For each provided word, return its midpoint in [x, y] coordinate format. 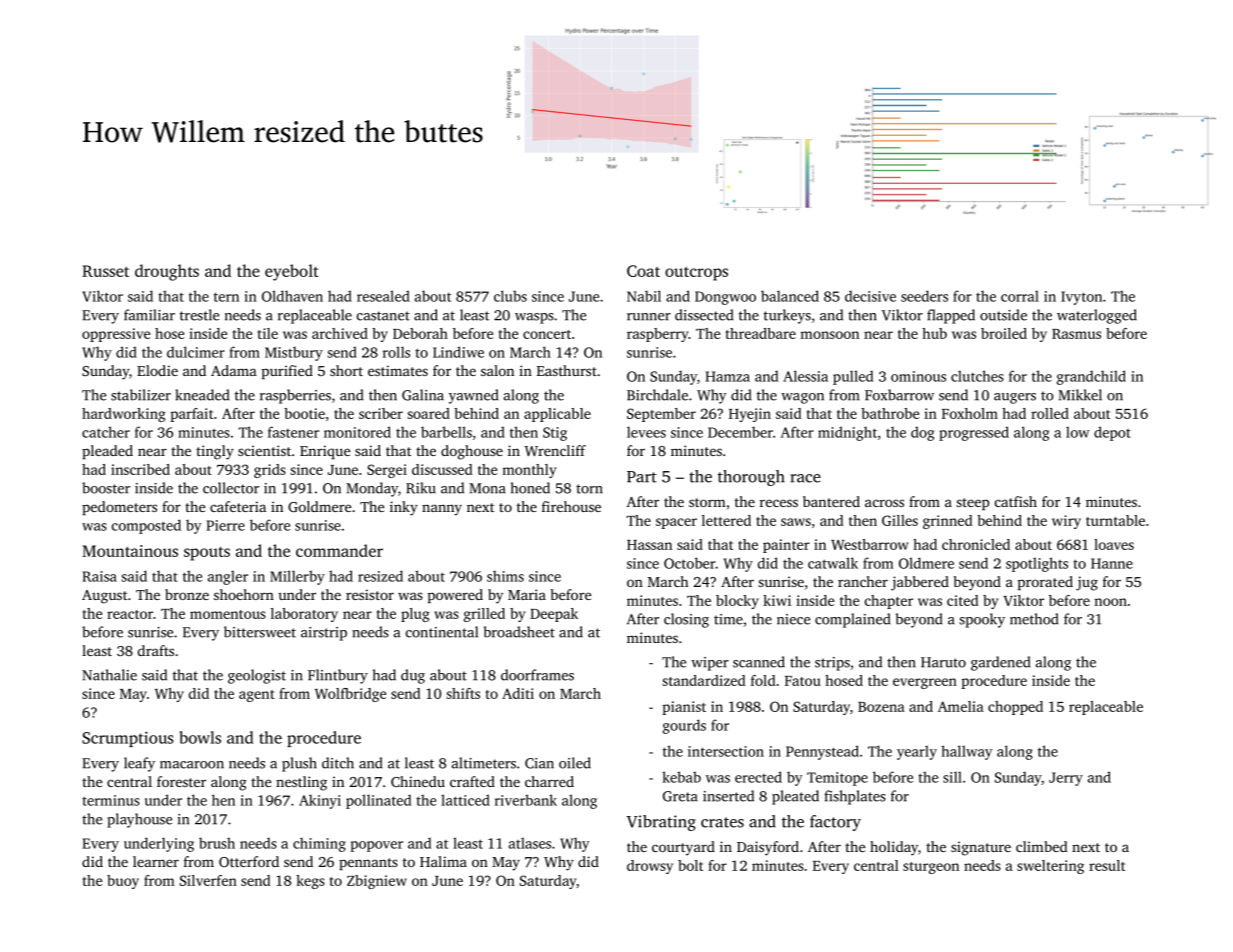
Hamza [727, 376]
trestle [199, 315]
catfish [1016, 501]
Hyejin [750, 415]
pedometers [119, 508]
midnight [847, 433]
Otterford [249, 861]
